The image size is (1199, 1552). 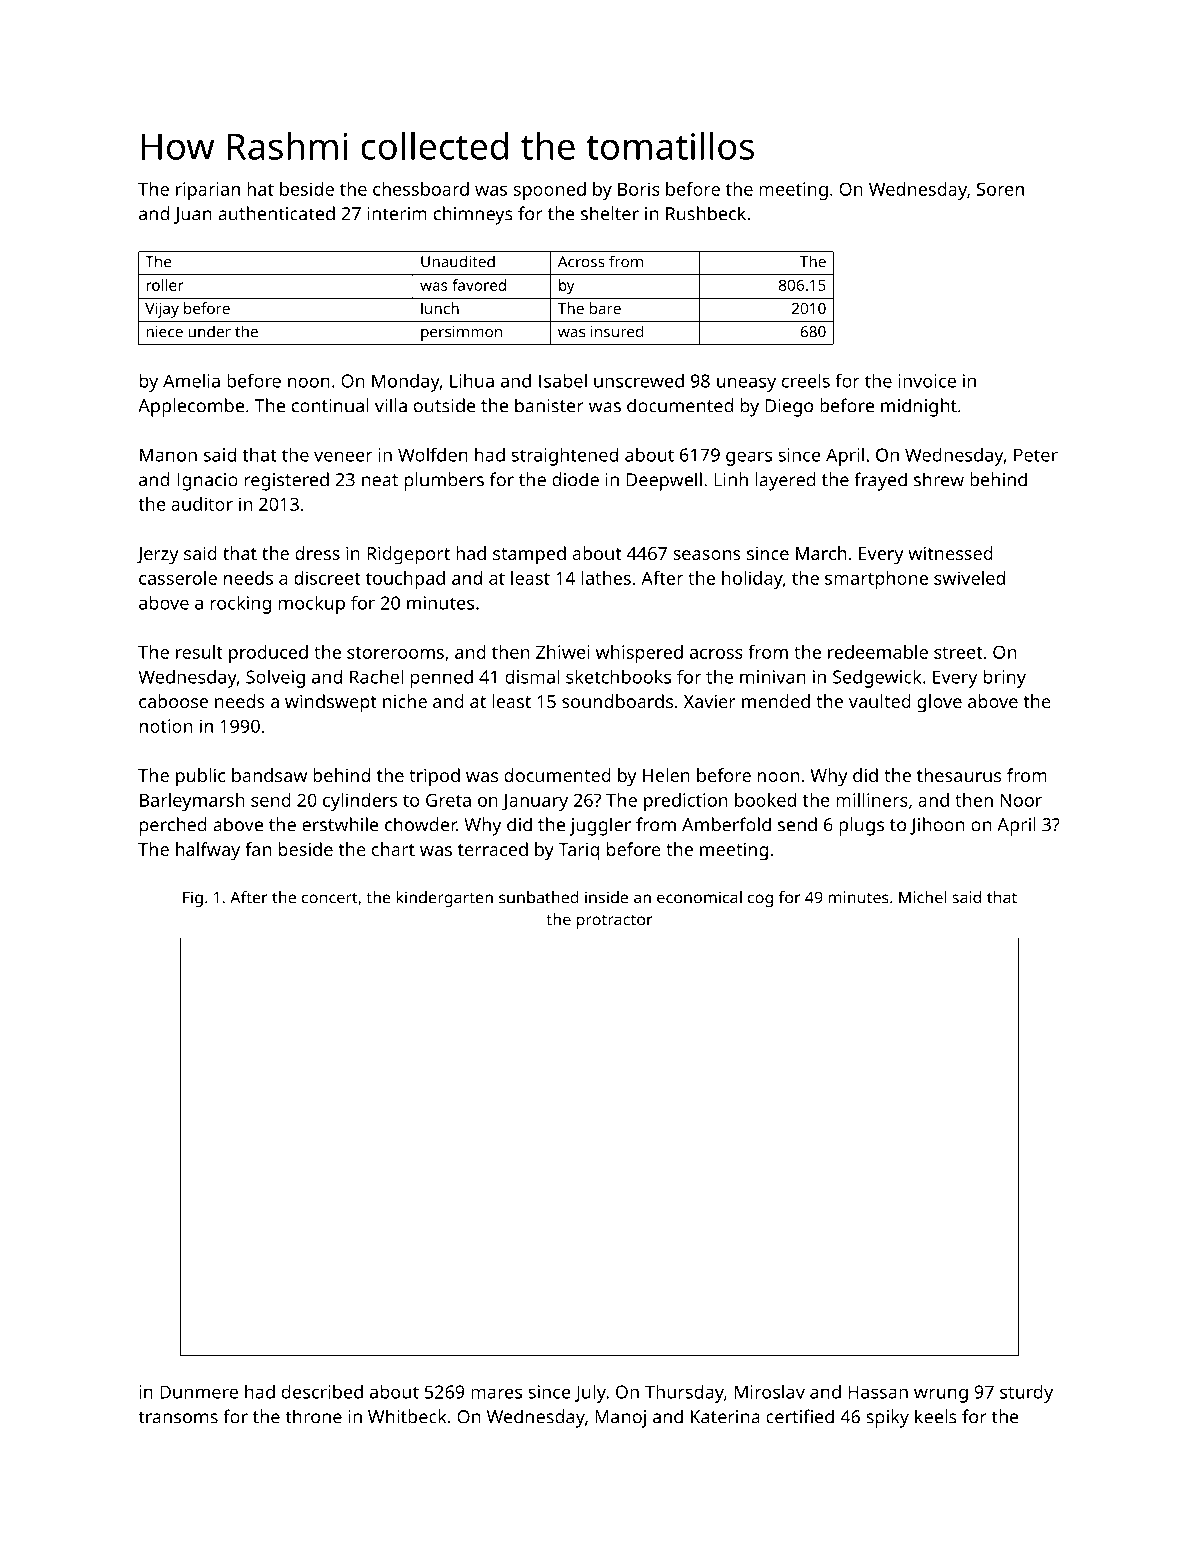 What do you see at coordinates (639, 189) in the image?
I see `Boris` at bounding box center [639, 189].
